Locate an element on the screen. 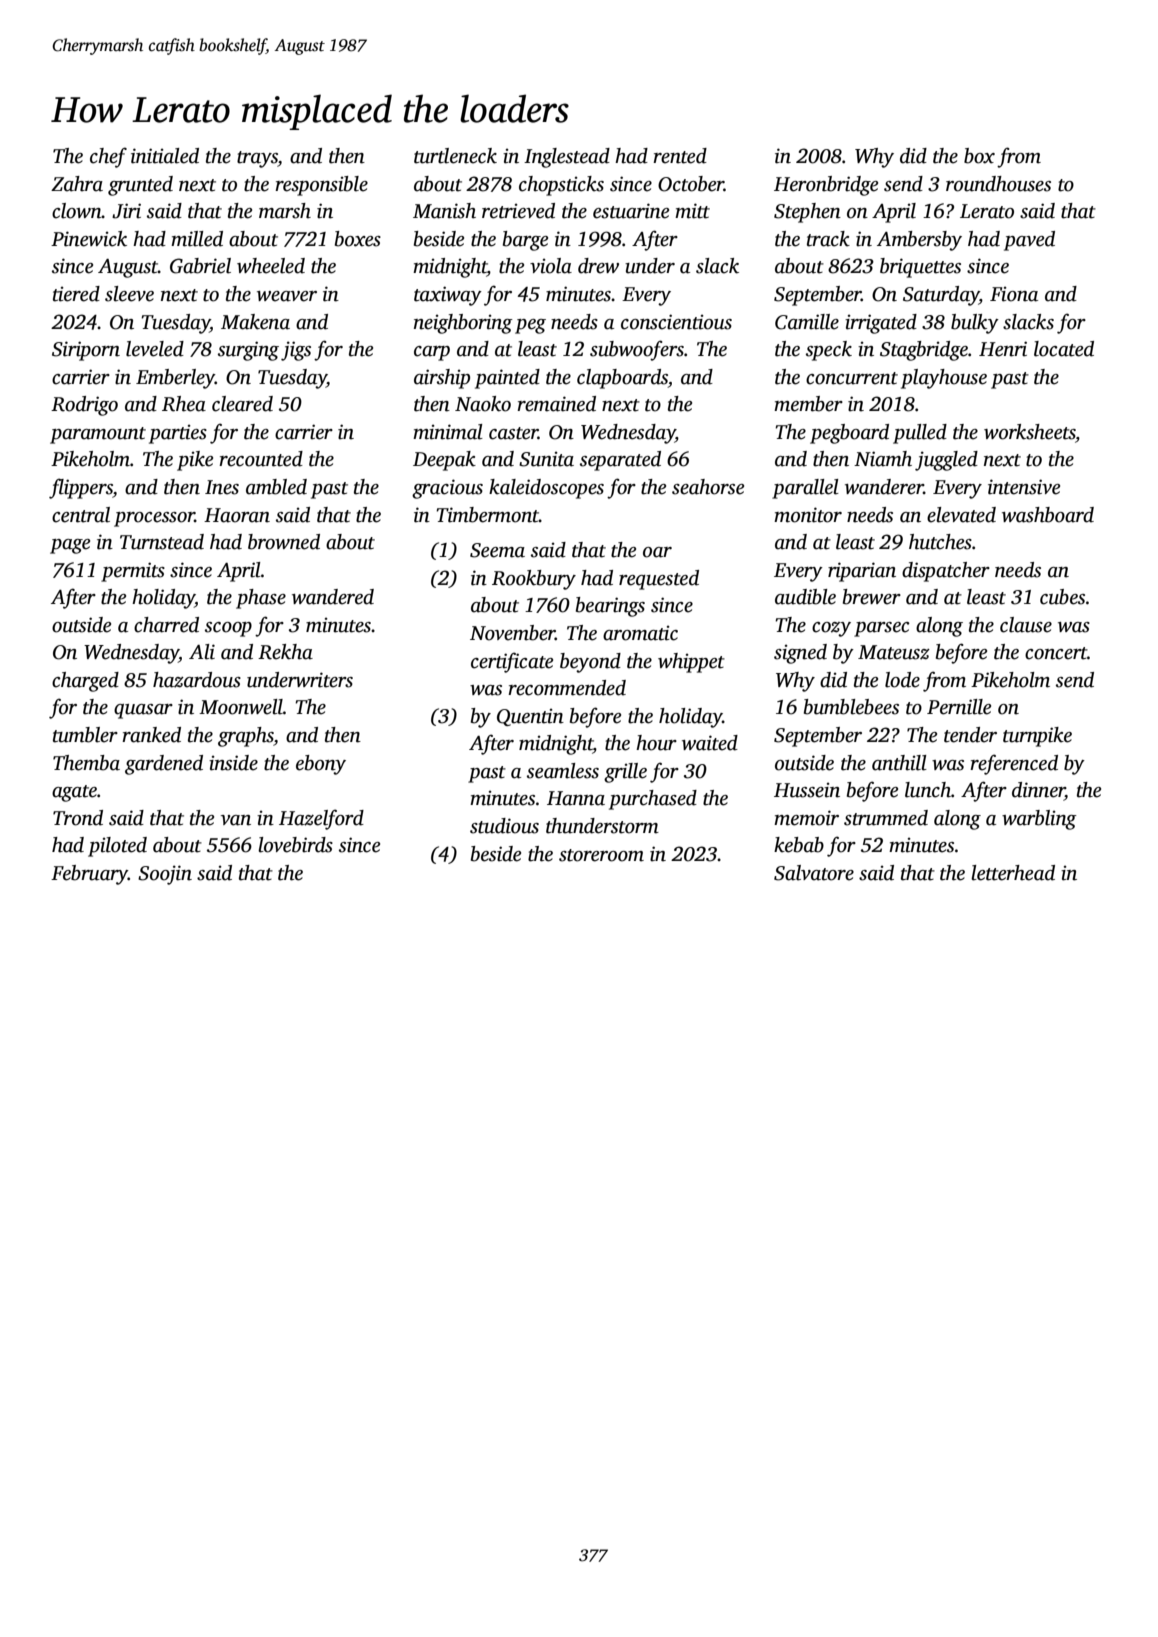  Moonwell is located at coordinates (241, 707).
